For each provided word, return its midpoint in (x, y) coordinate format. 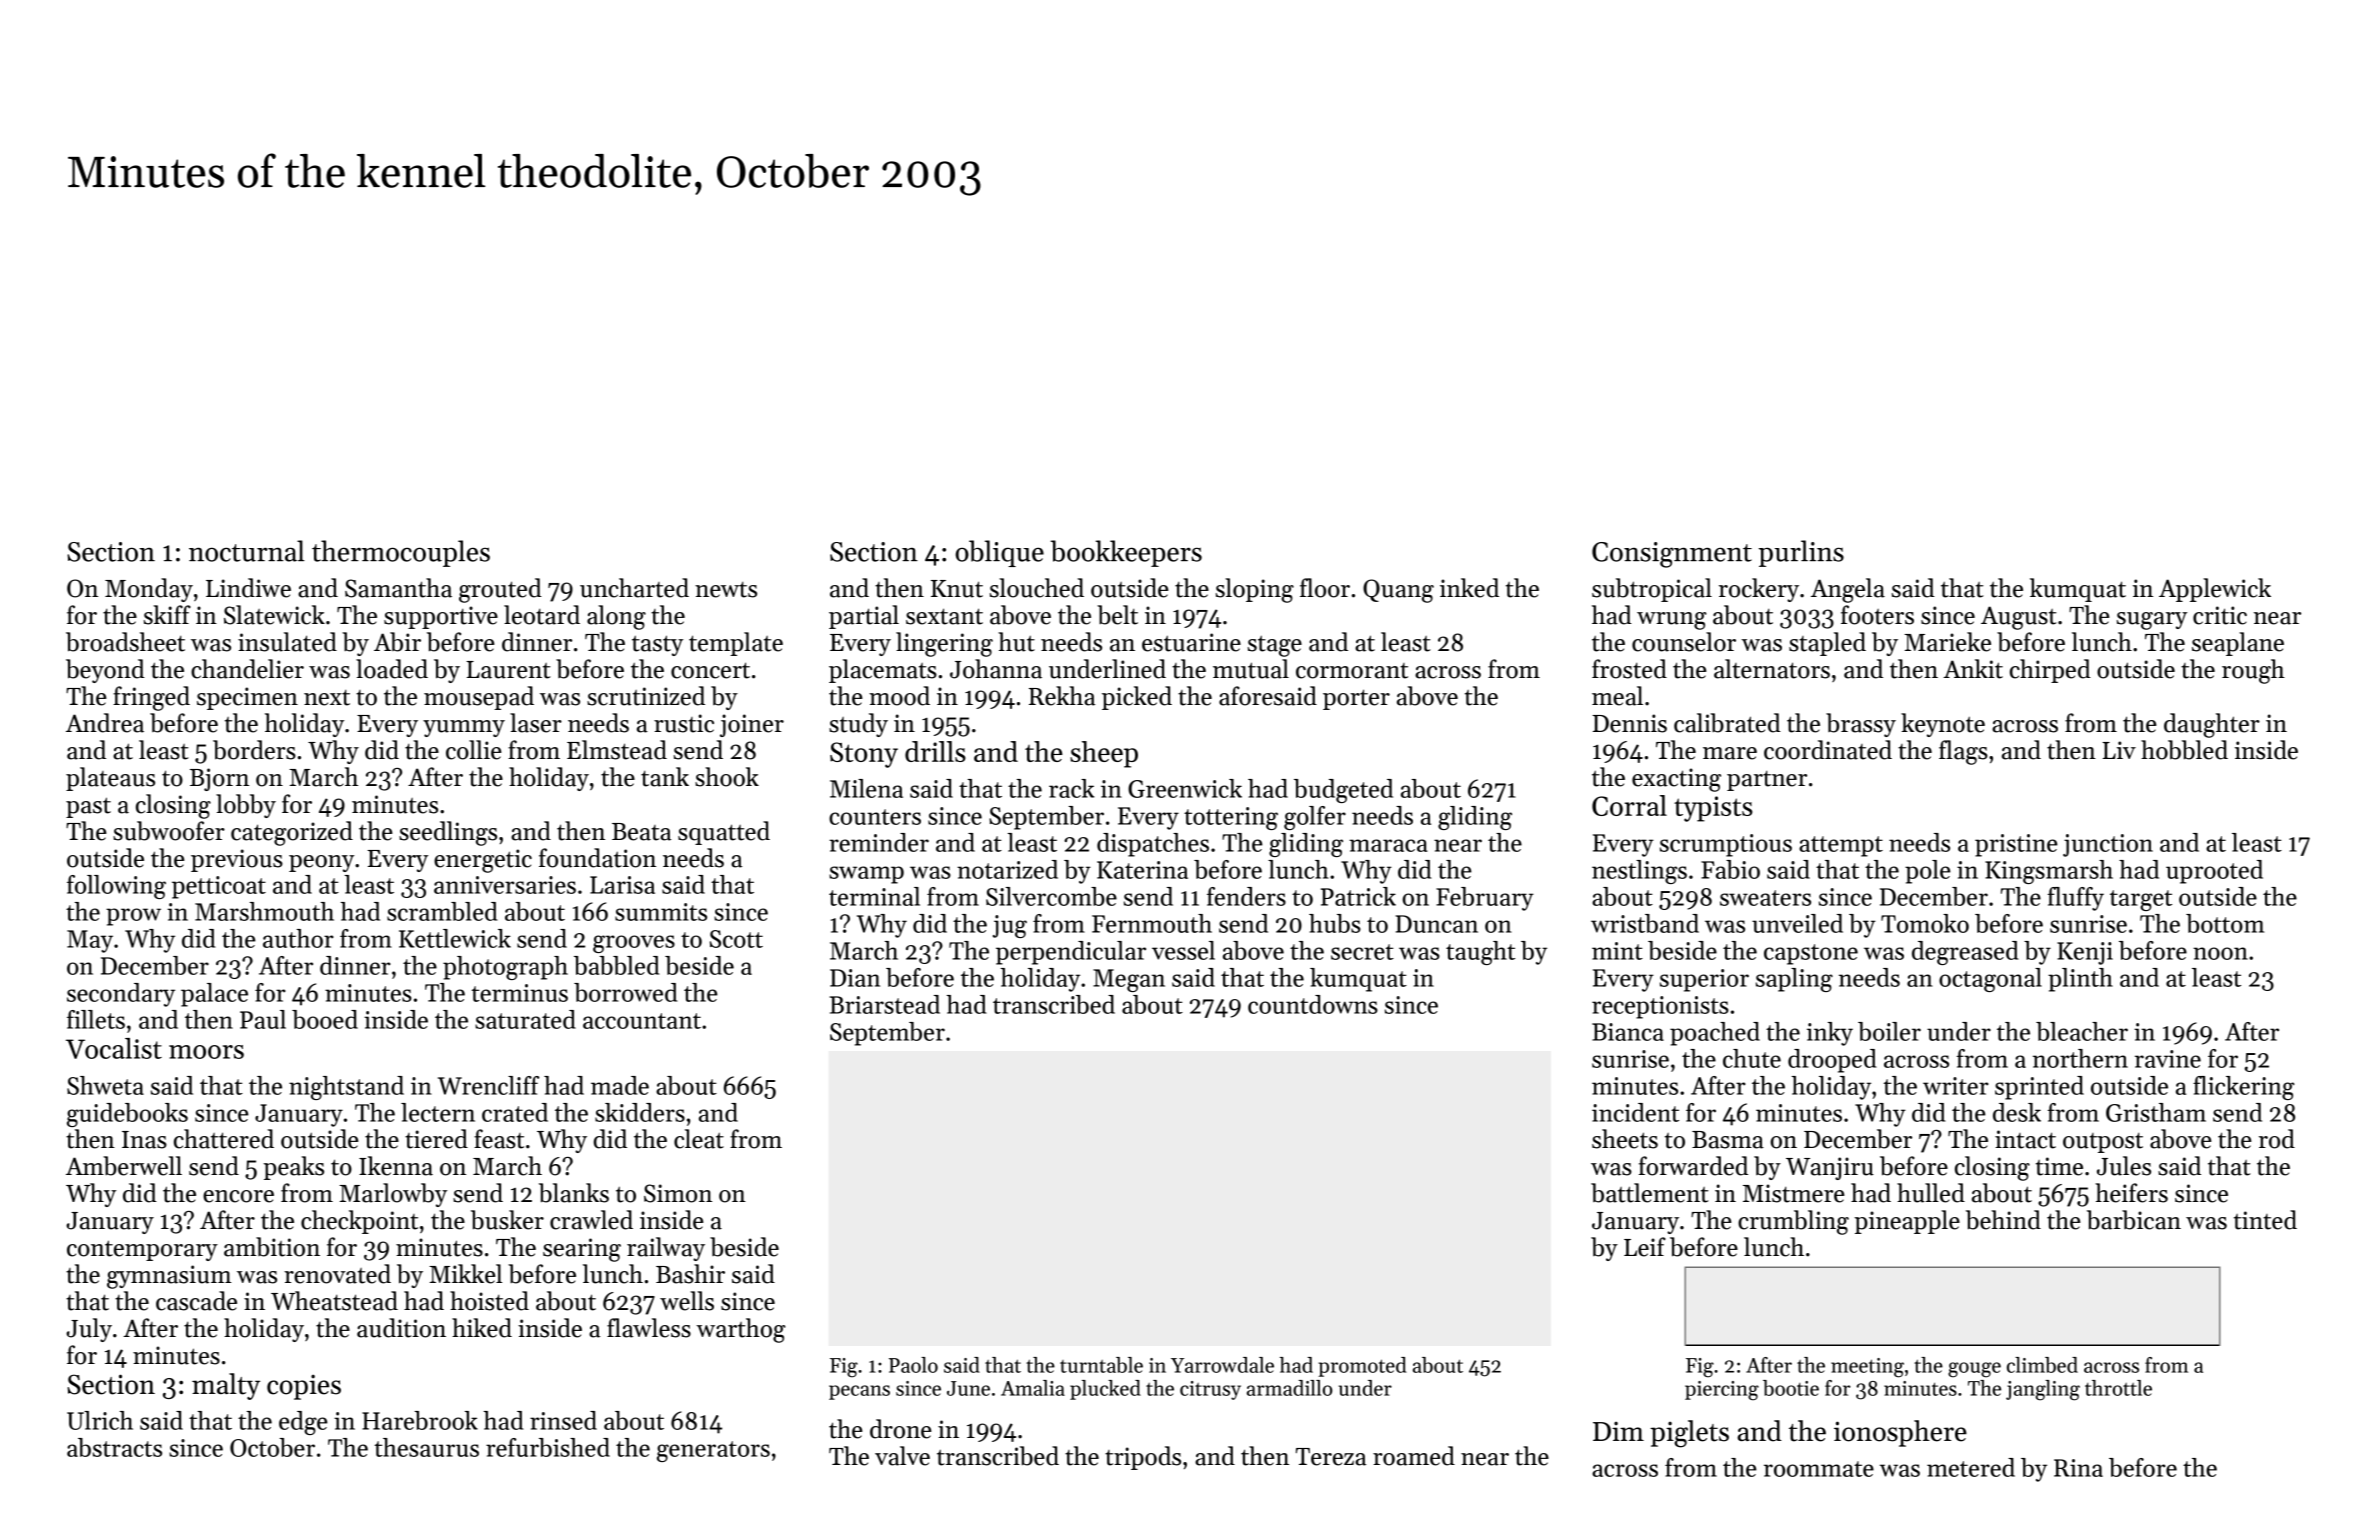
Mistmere (1794, 1193)
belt (1117, 615)
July (89, 1330)
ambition (272, 1247)
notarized (1007, 869)
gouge (1974, 1370)
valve (902, 1456)
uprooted (2214, 872)
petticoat (219, 887)
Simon (678, 1193)
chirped (2050, 671)
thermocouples (401, 553)
